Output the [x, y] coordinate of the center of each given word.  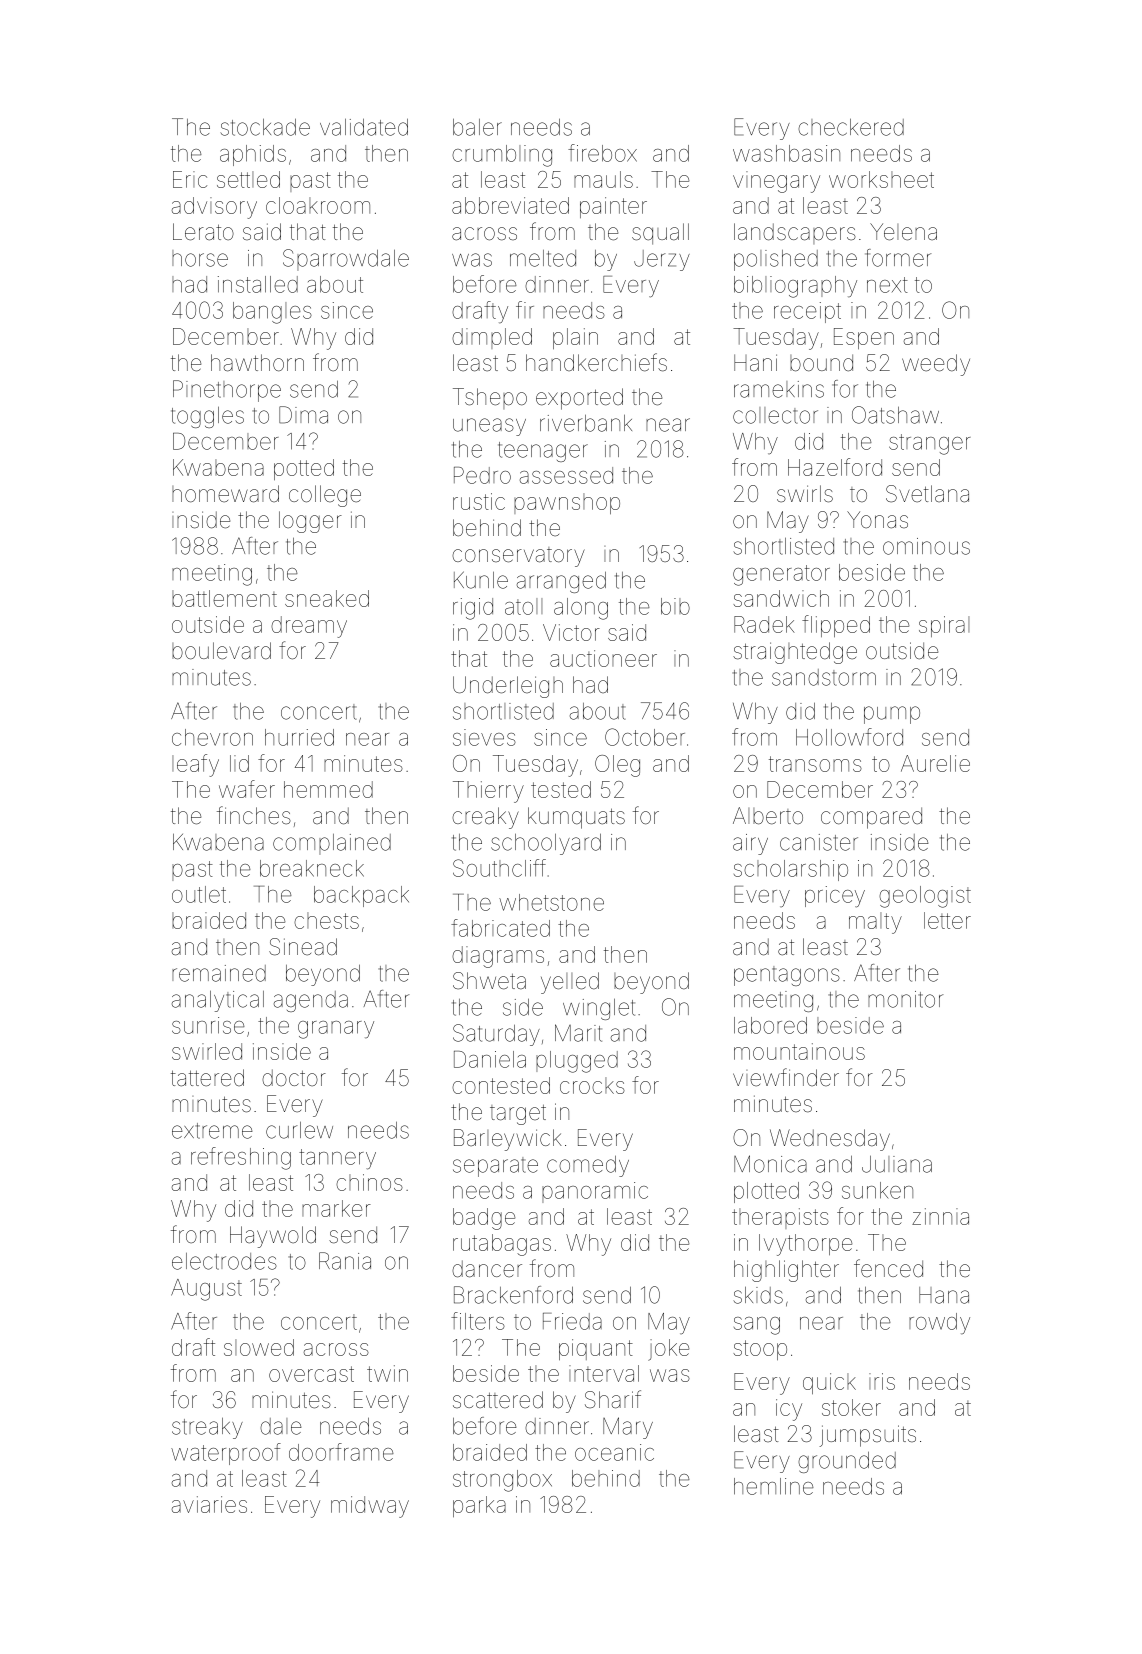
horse [200, 258]
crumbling [502, 156]
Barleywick [508, 1140]
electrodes [224, 1261]
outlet [199, 894]
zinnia [940, 1216]
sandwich [781, 598]
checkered [851, 127]
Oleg [617, 766]
